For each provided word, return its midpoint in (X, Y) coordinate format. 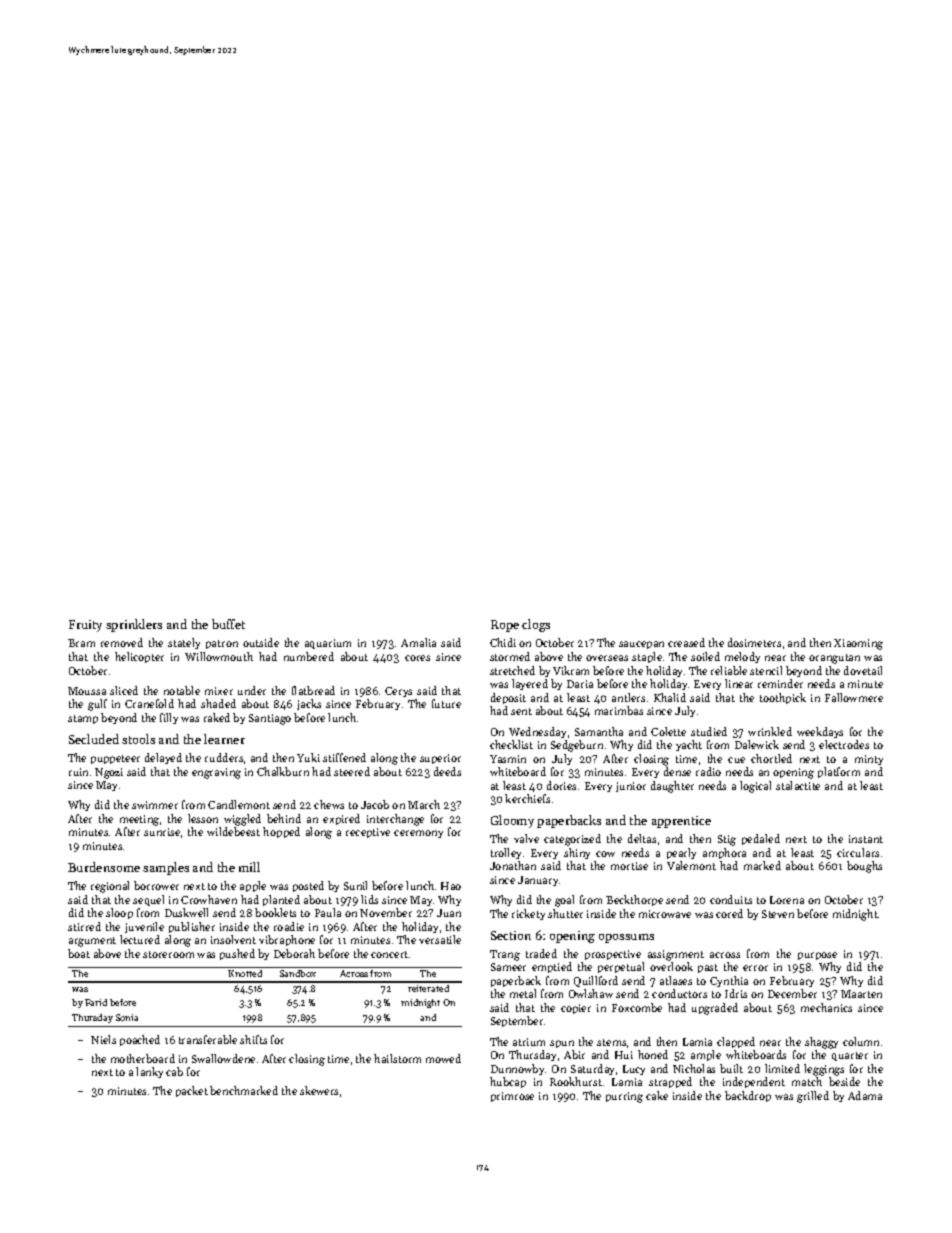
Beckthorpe (634, 900)
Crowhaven (209, 899)
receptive (368, 833)
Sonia (127, 1017)
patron (222, 644)
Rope (505, 626)
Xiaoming (858, 644)
